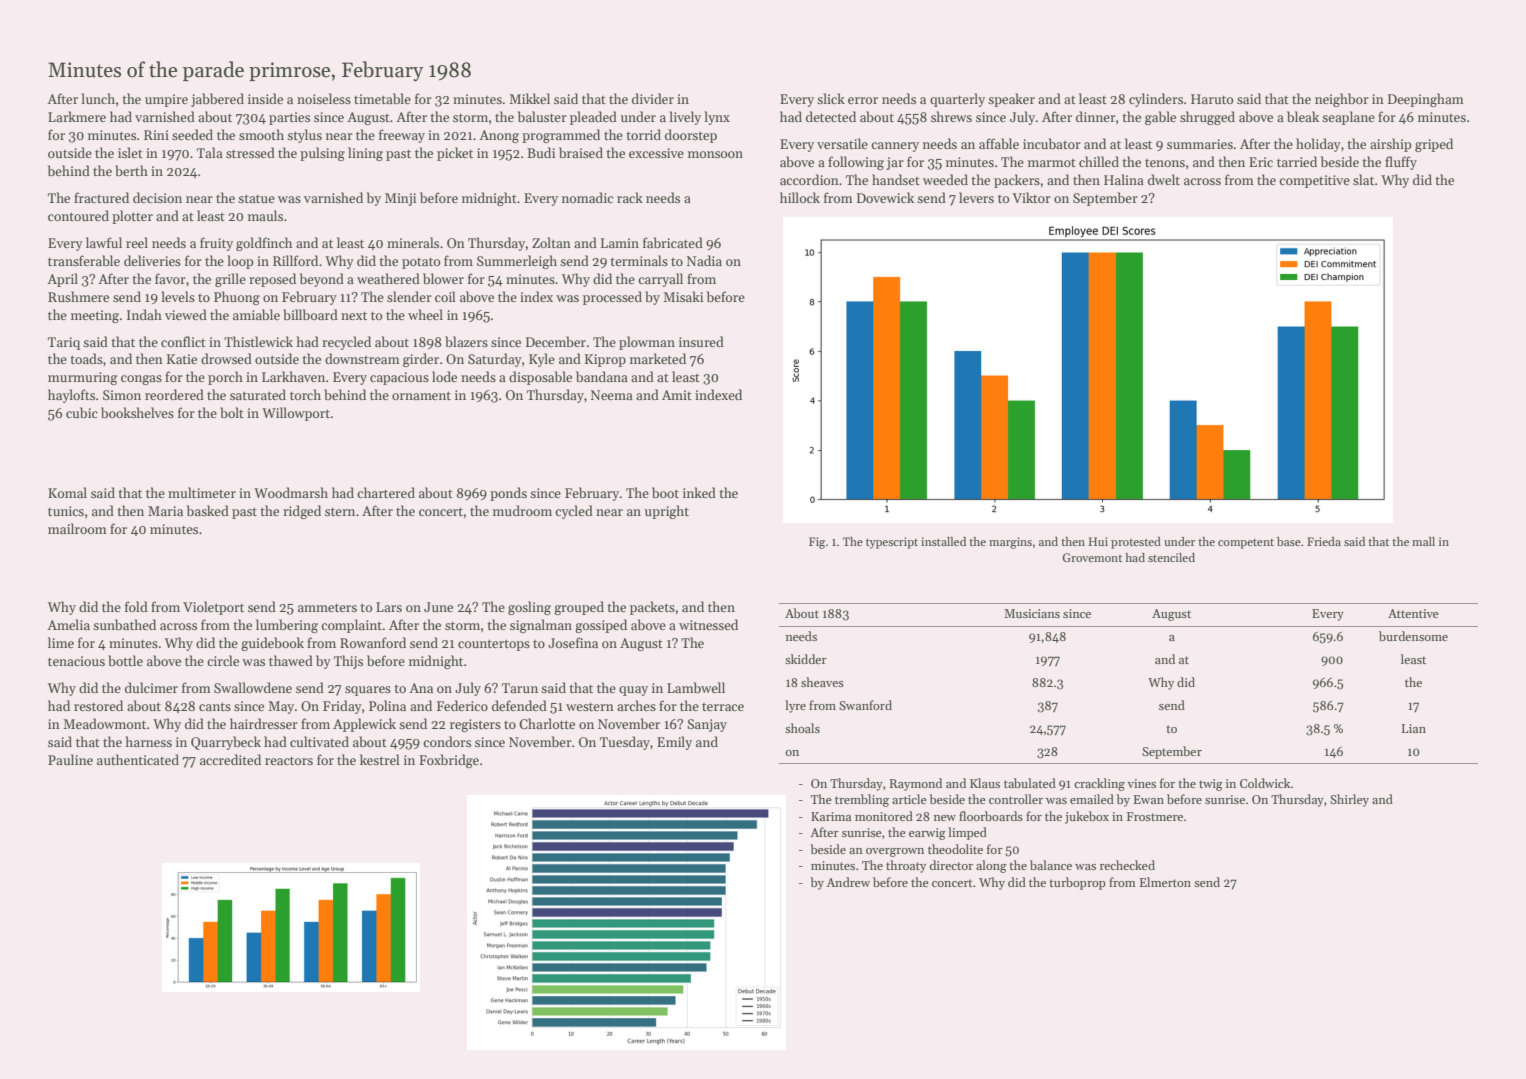 The image size is (1526, 1079). I want to click on Applewick, so click(364, 725).
